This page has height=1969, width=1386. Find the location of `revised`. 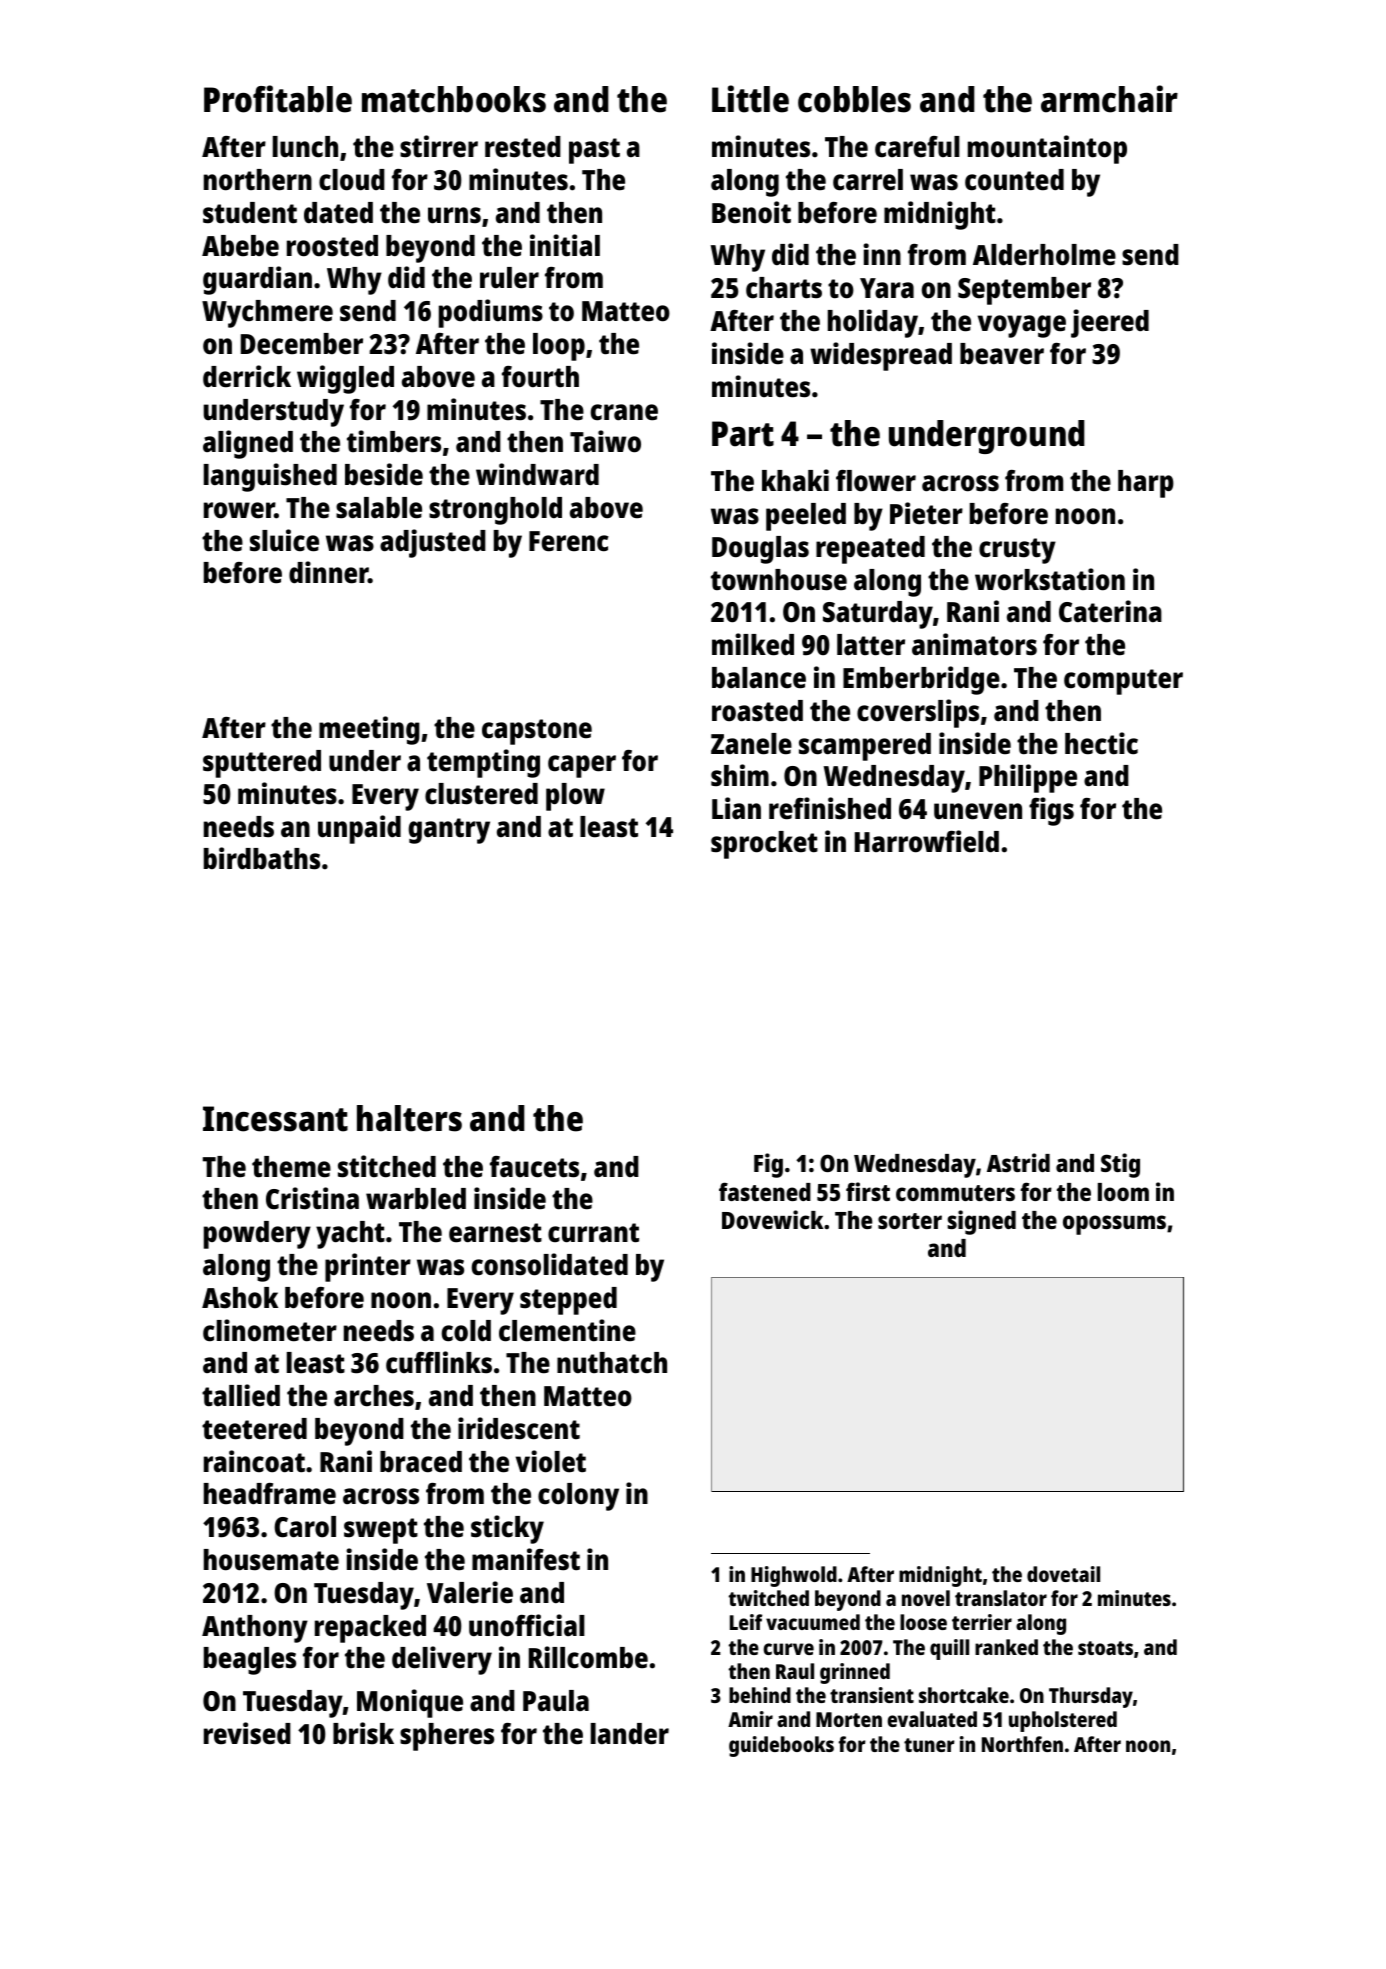

revised is located at coordinates (247, 1733).
